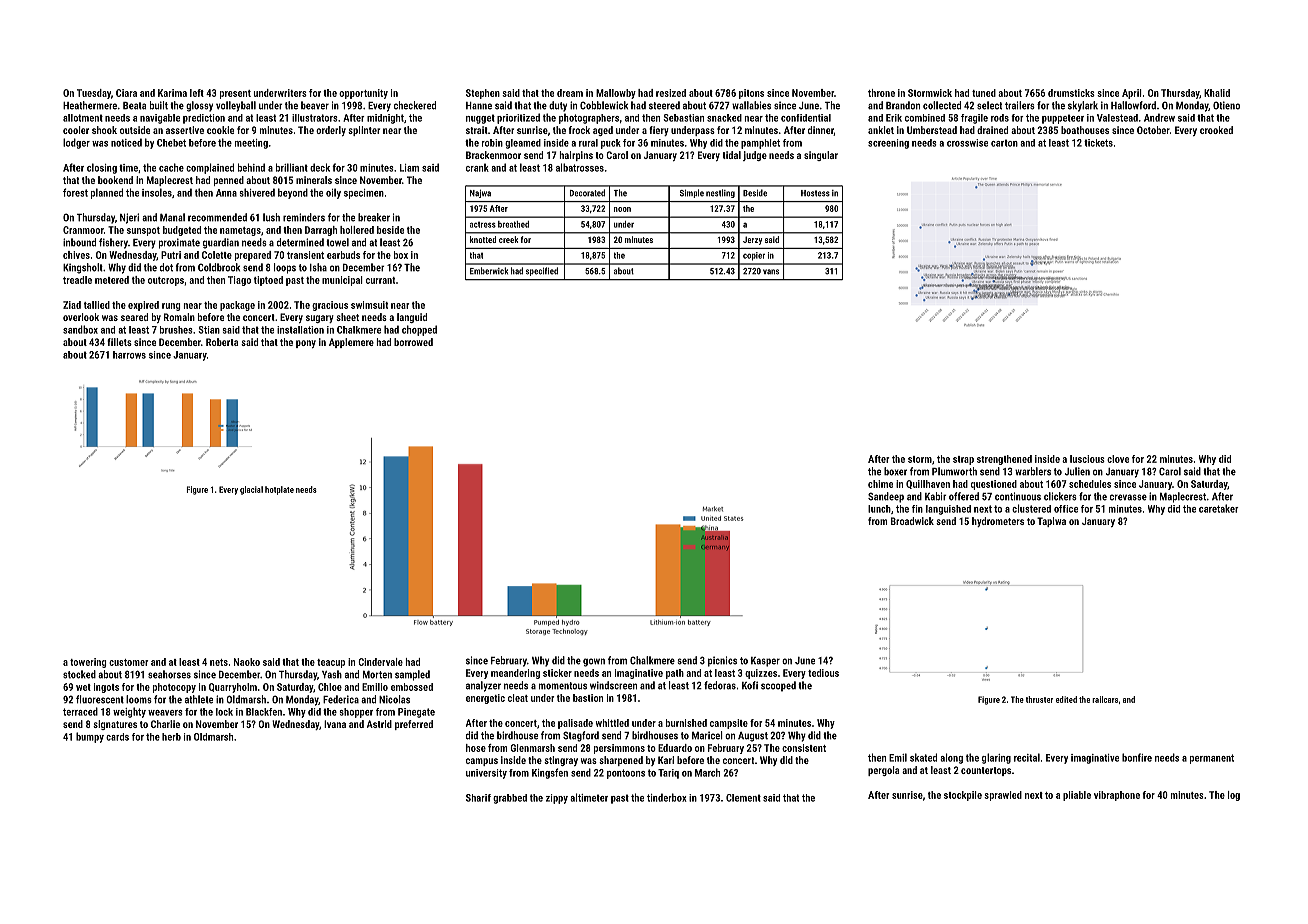 This screenshot has width=1308, height=924. What do you see at coordinates (594, 662) in the screenshot?
I see `gown` at bounding box center [594, 662].
